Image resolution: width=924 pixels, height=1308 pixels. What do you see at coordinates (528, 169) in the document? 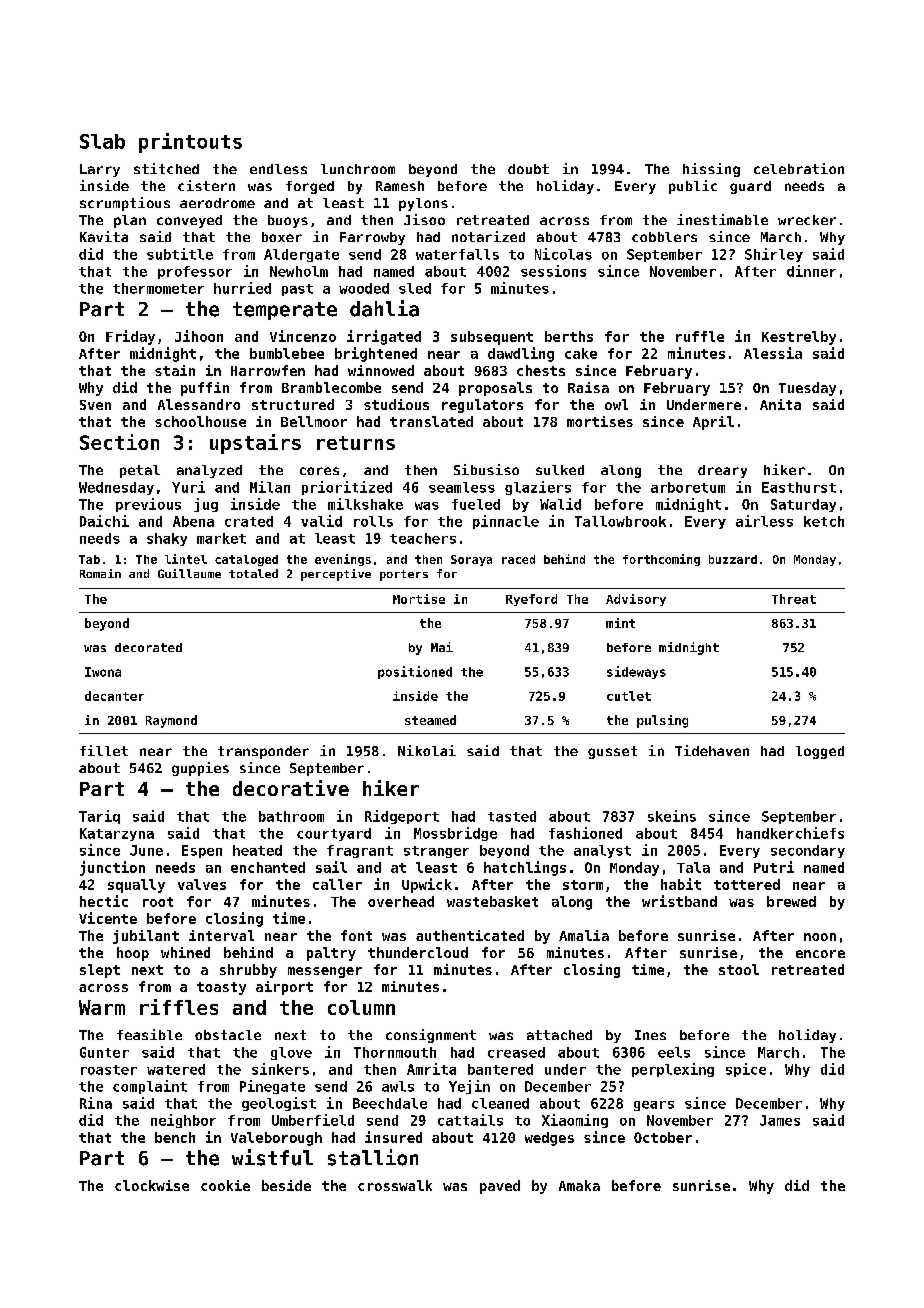
I see `doubt` at bounding box center [528, 169].
